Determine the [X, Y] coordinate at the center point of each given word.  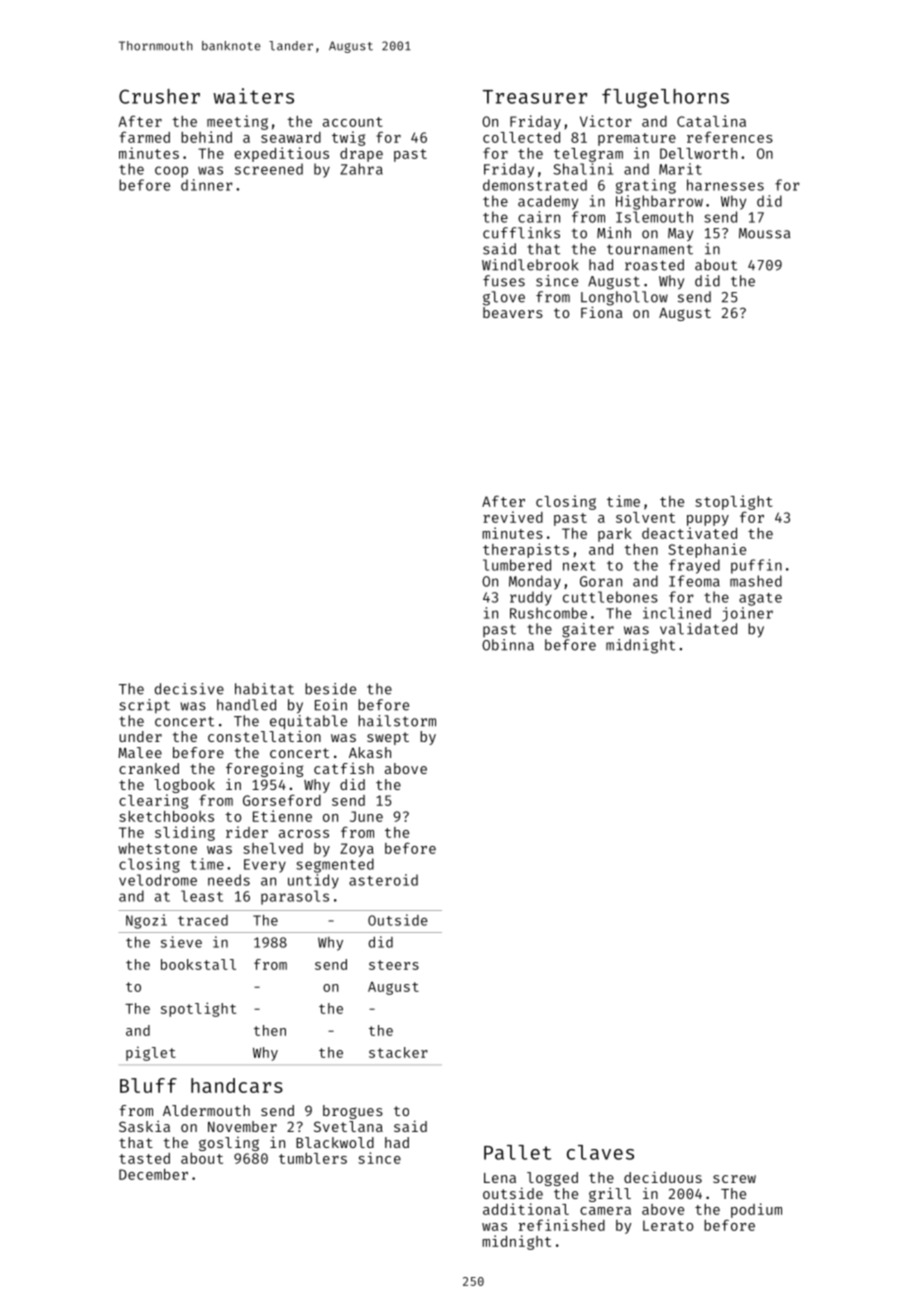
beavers [513, 312]
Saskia [144, 1126]
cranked [149, 768]
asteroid [383, 880]
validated [698, 629]
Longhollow [624, 298]
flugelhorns [665, 98]
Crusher [159, 96]
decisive [189, 689]
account [353, 122]
